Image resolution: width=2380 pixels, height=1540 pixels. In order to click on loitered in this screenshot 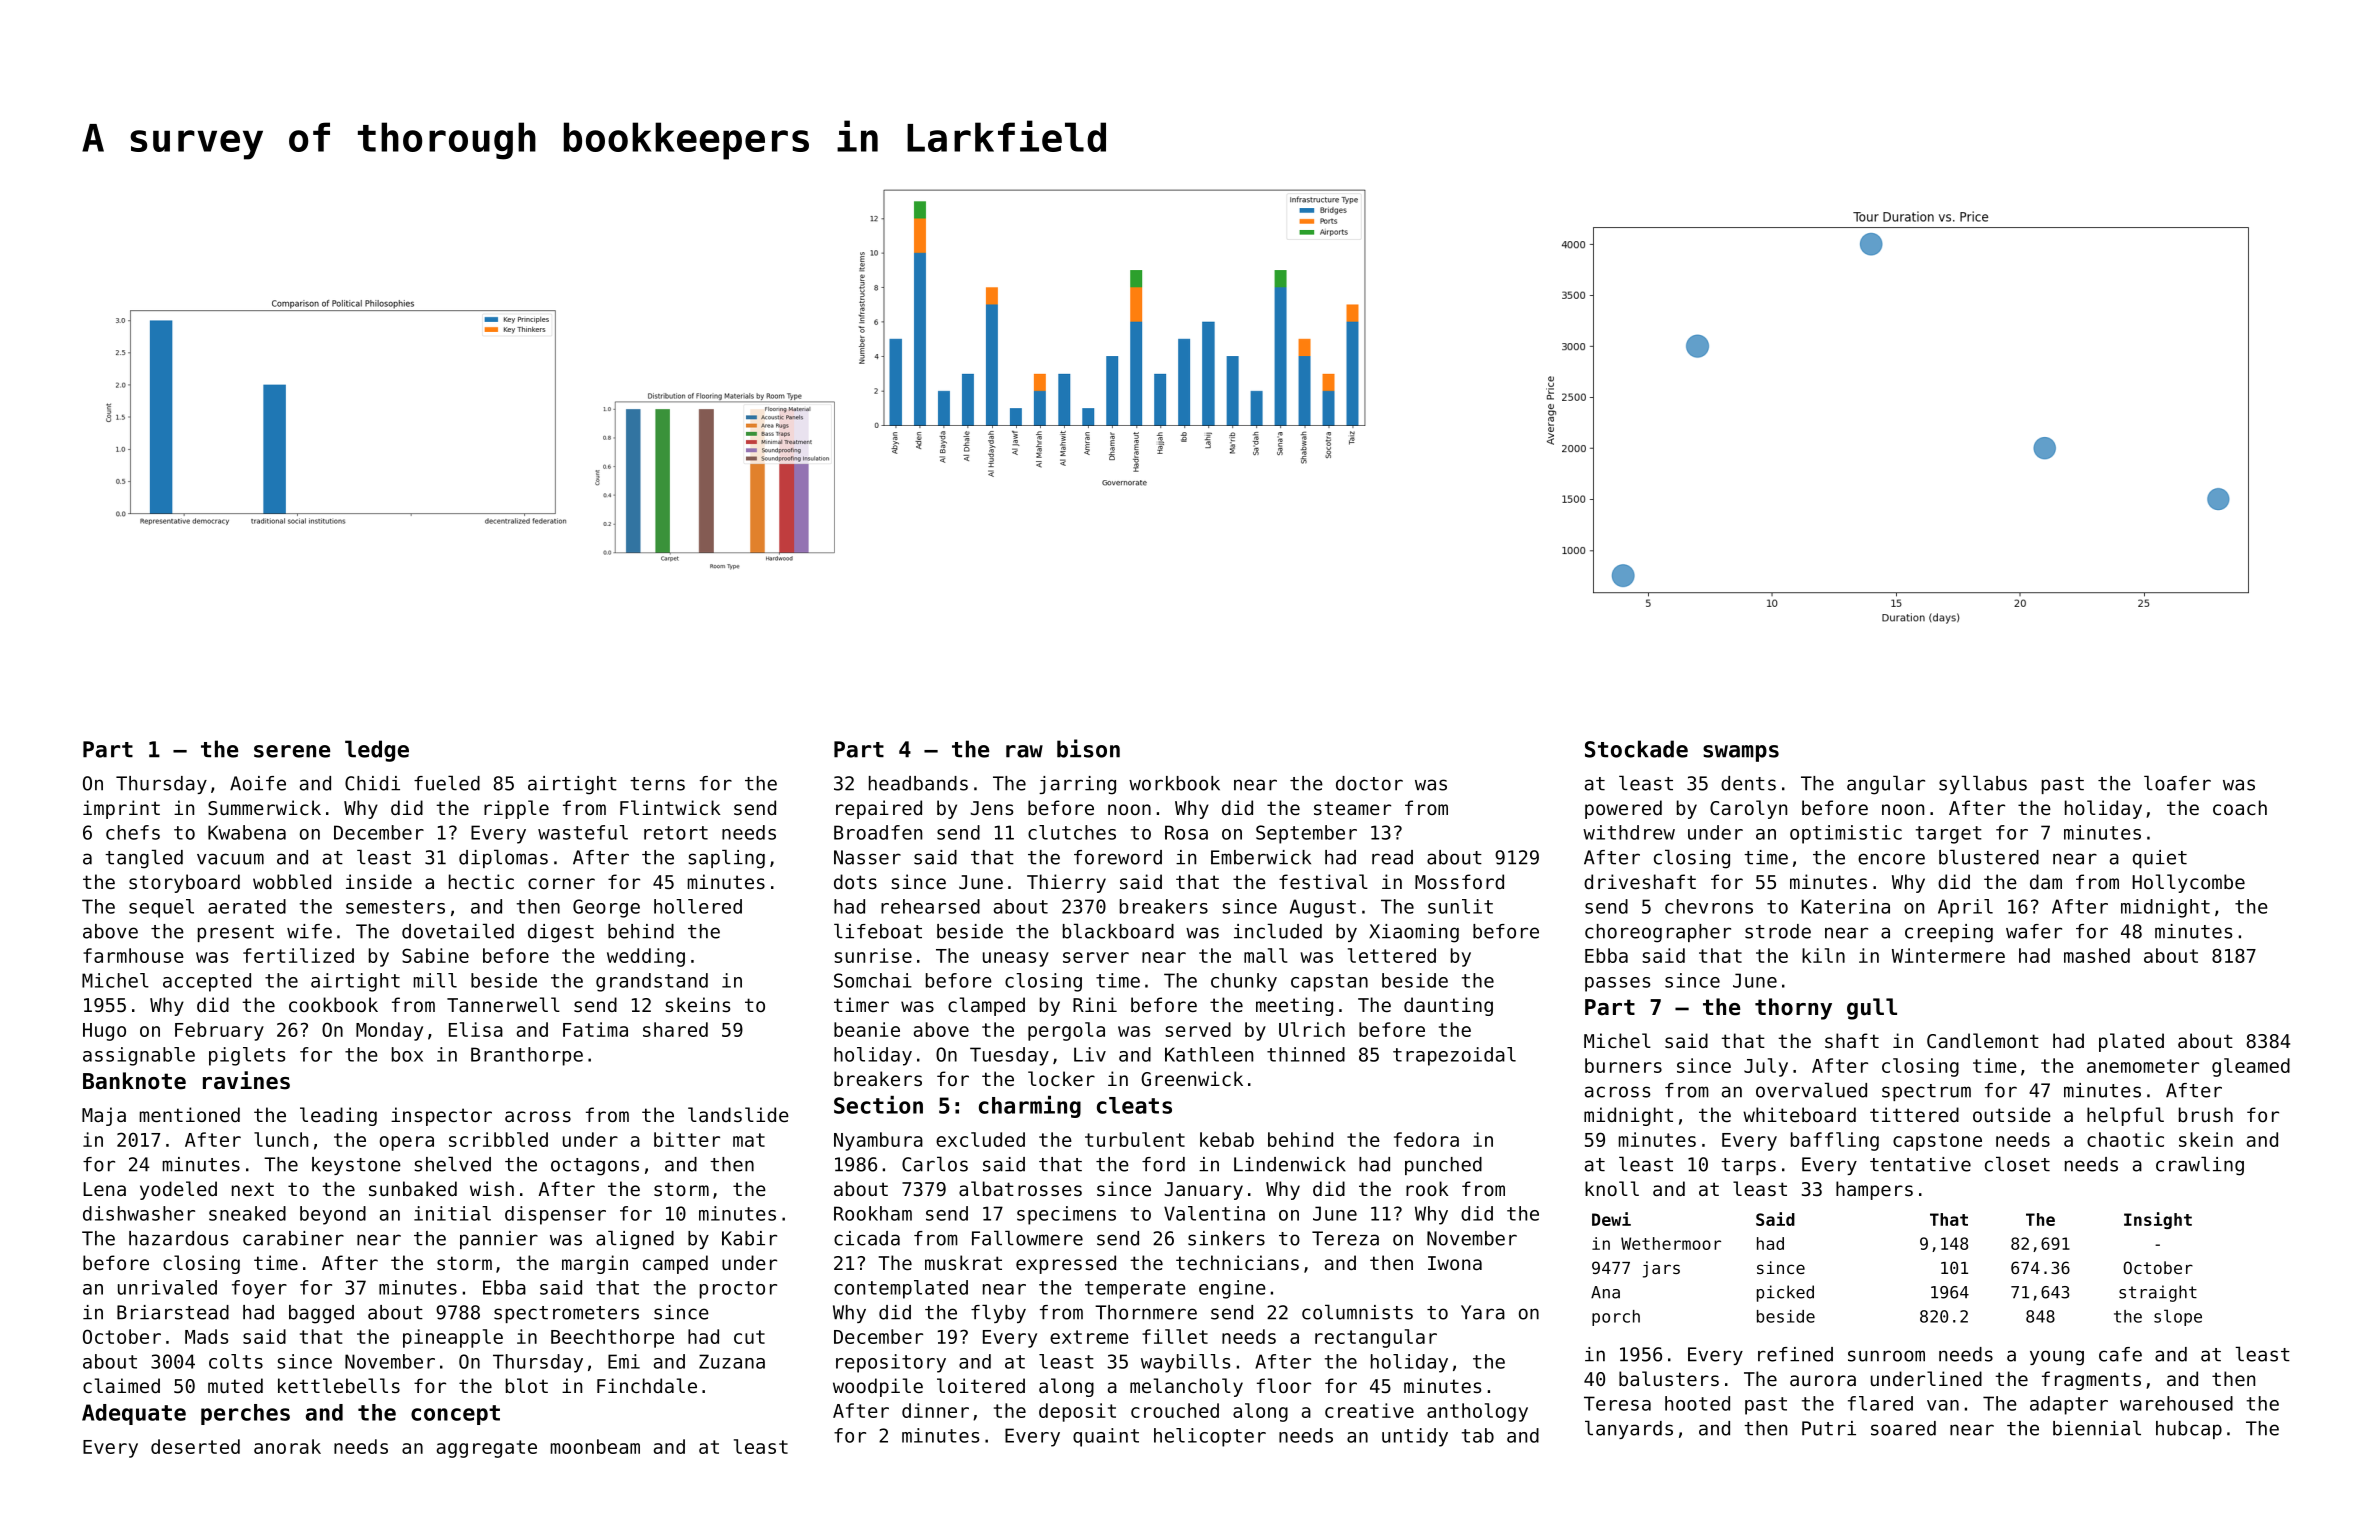, I will do `click(981, 1385)`.
